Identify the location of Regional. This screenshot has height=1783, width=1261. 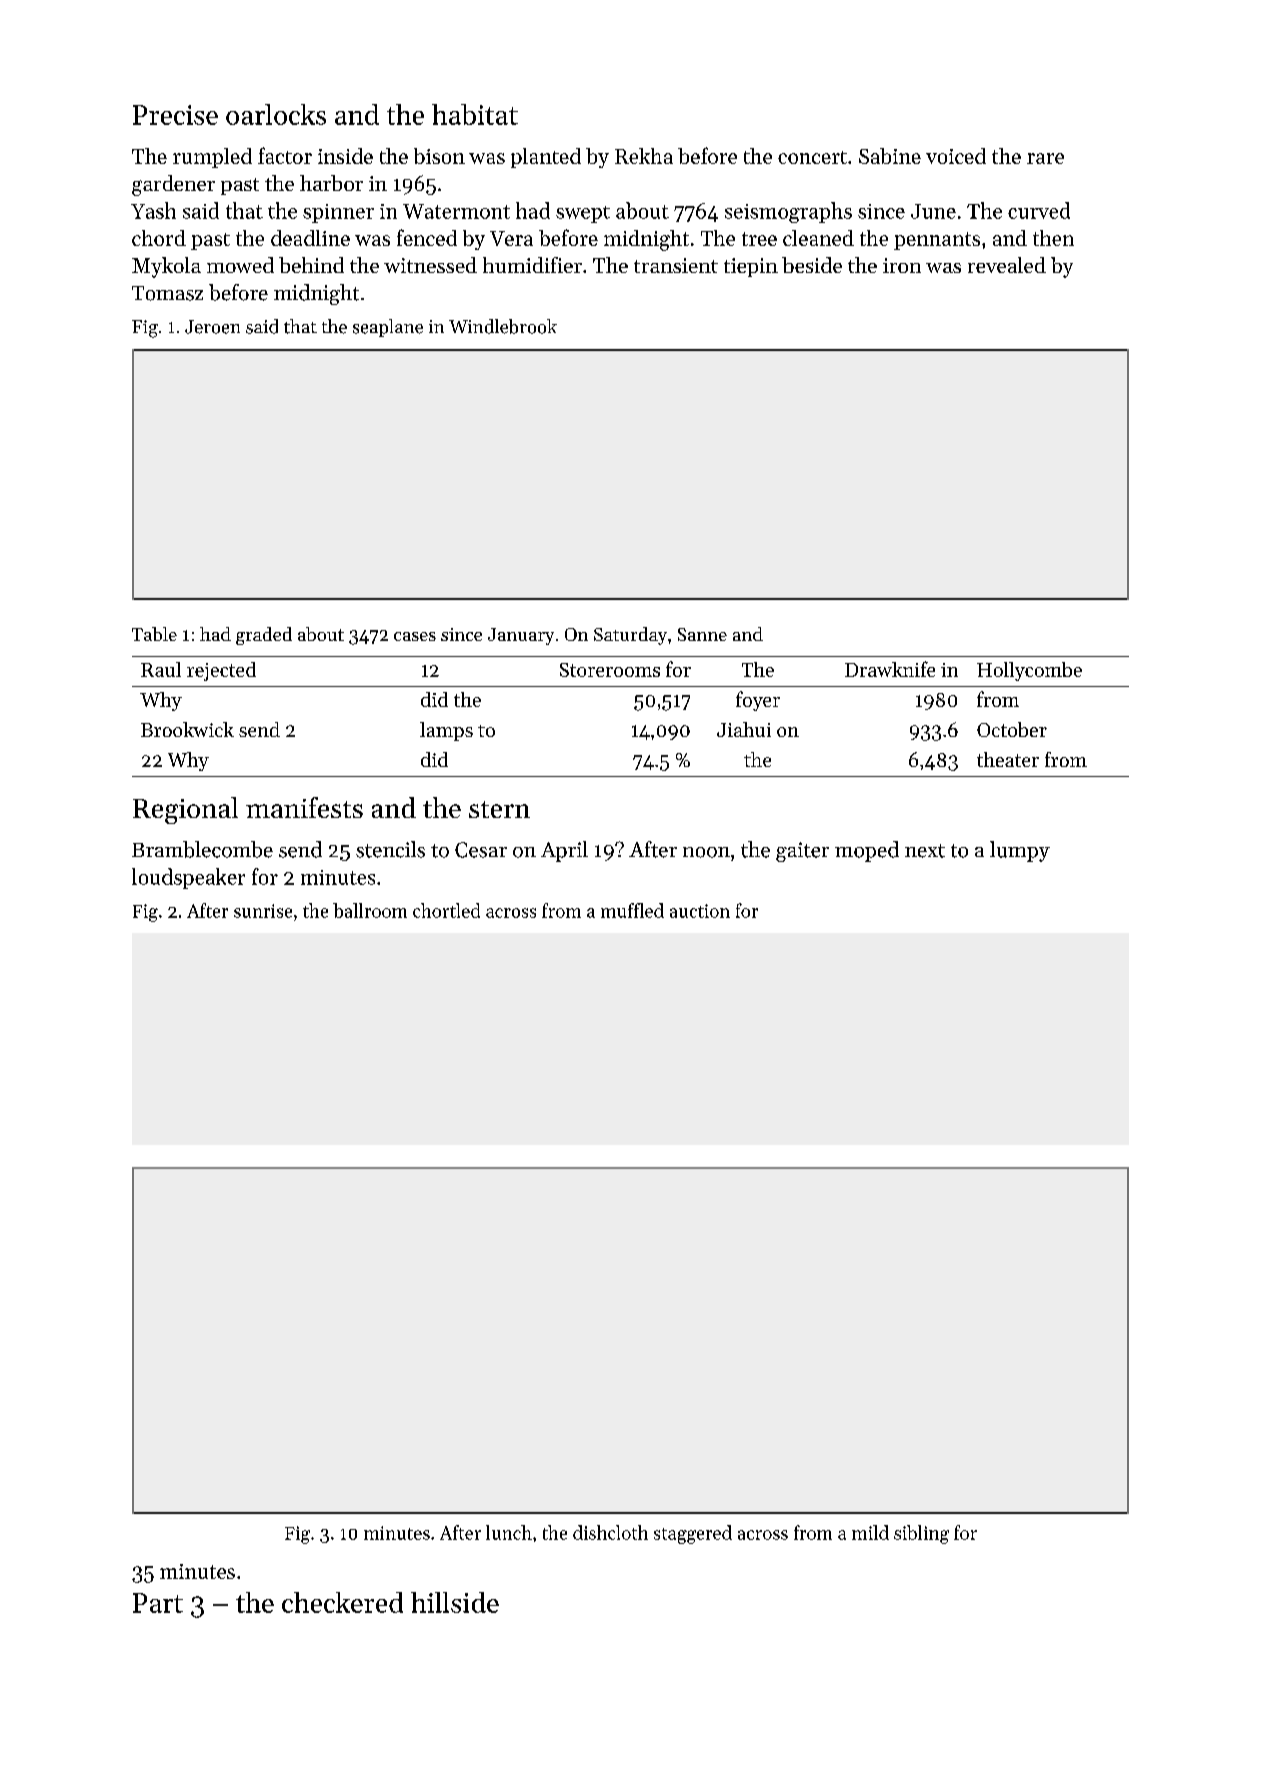
(185, 810).
